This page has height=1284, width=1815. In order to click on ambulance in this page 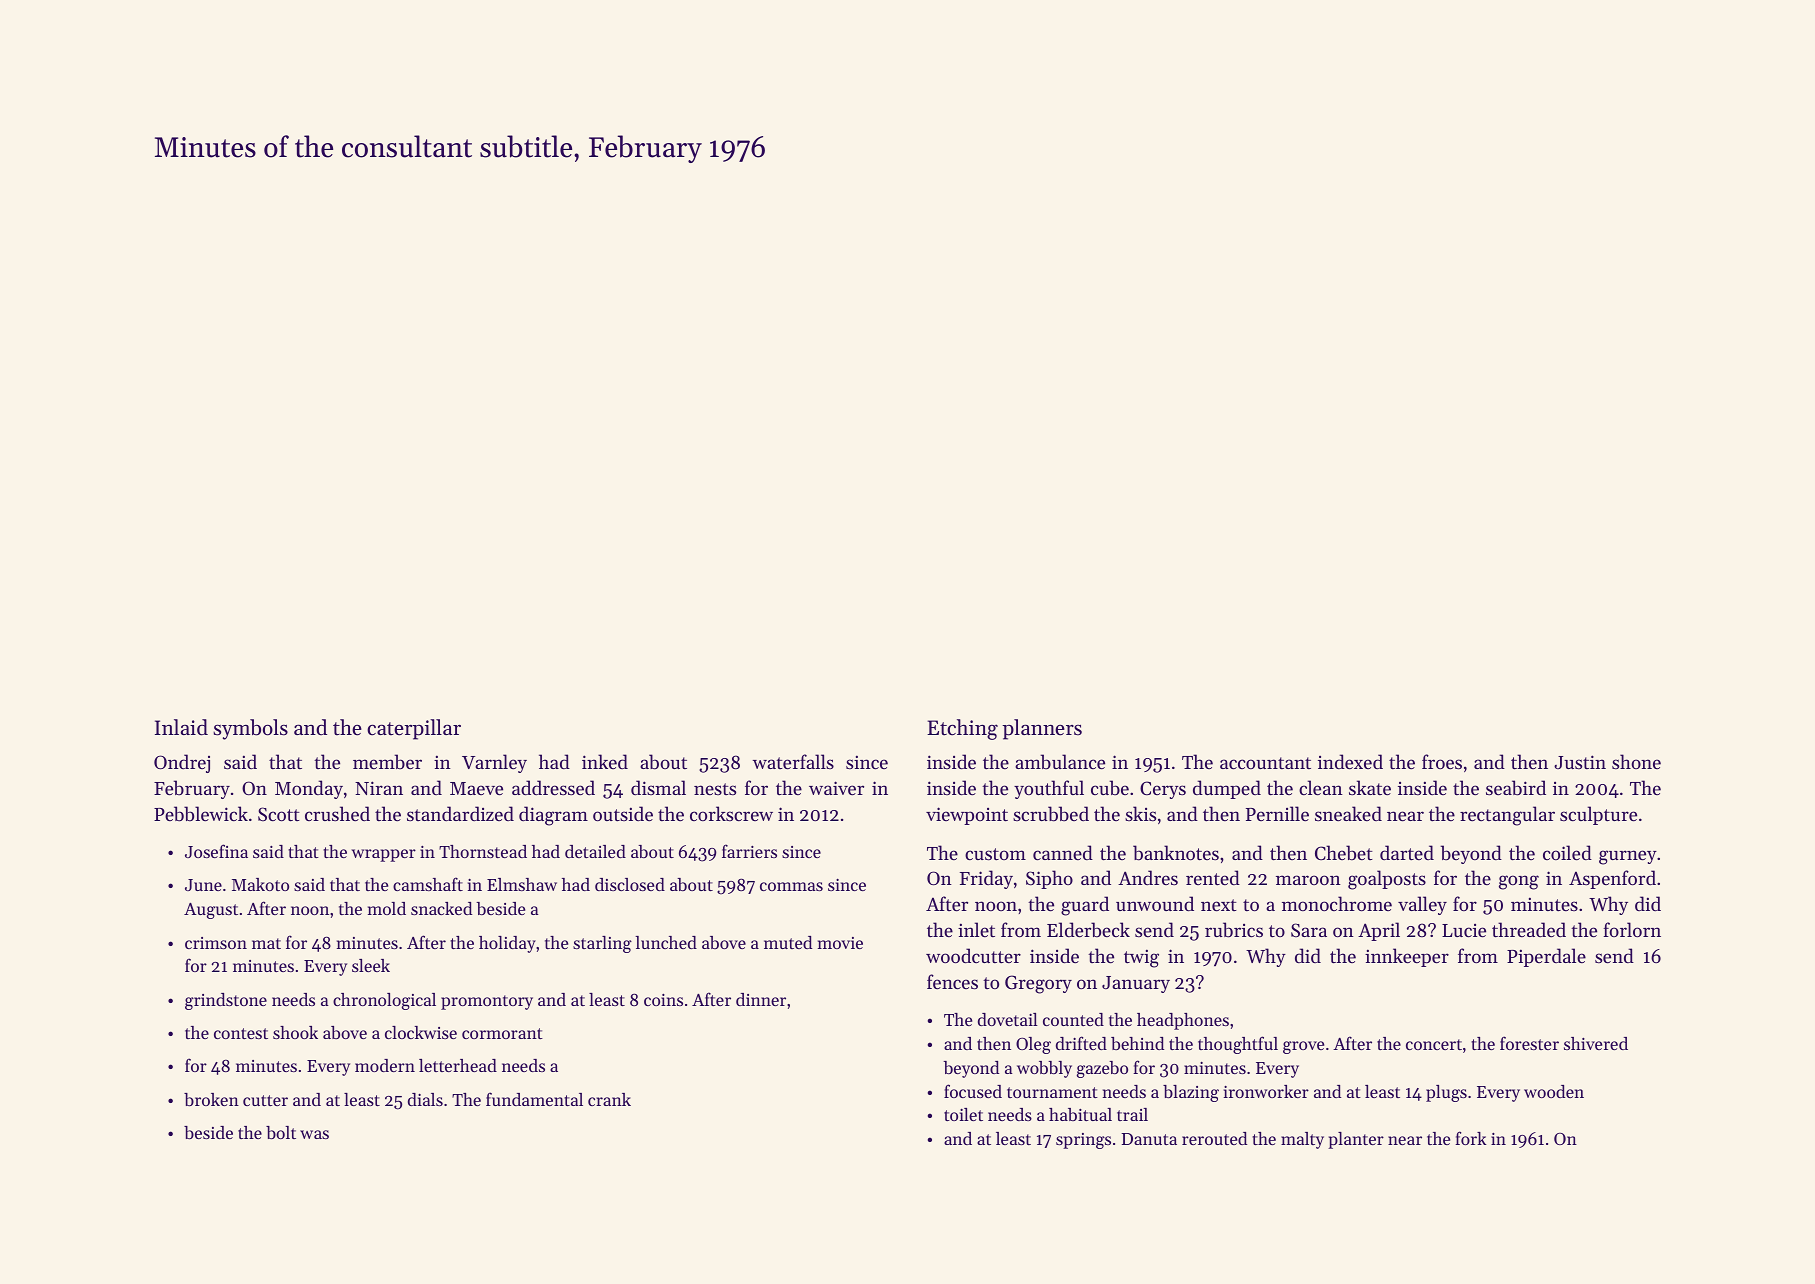, I will do `click(1060, 762)`.
